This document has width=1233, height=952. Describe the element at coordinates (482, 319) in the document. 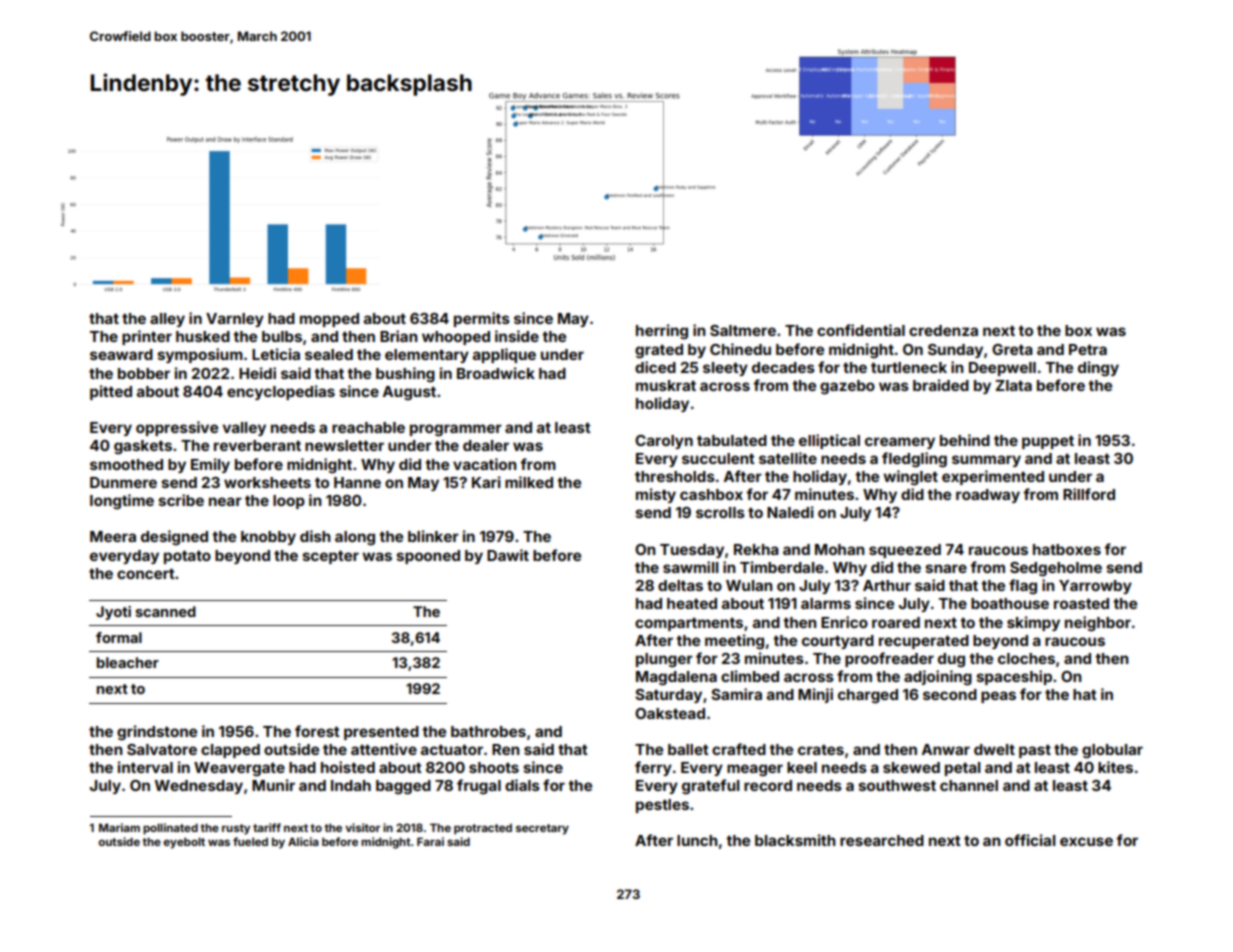

I see `permits` at that location.
